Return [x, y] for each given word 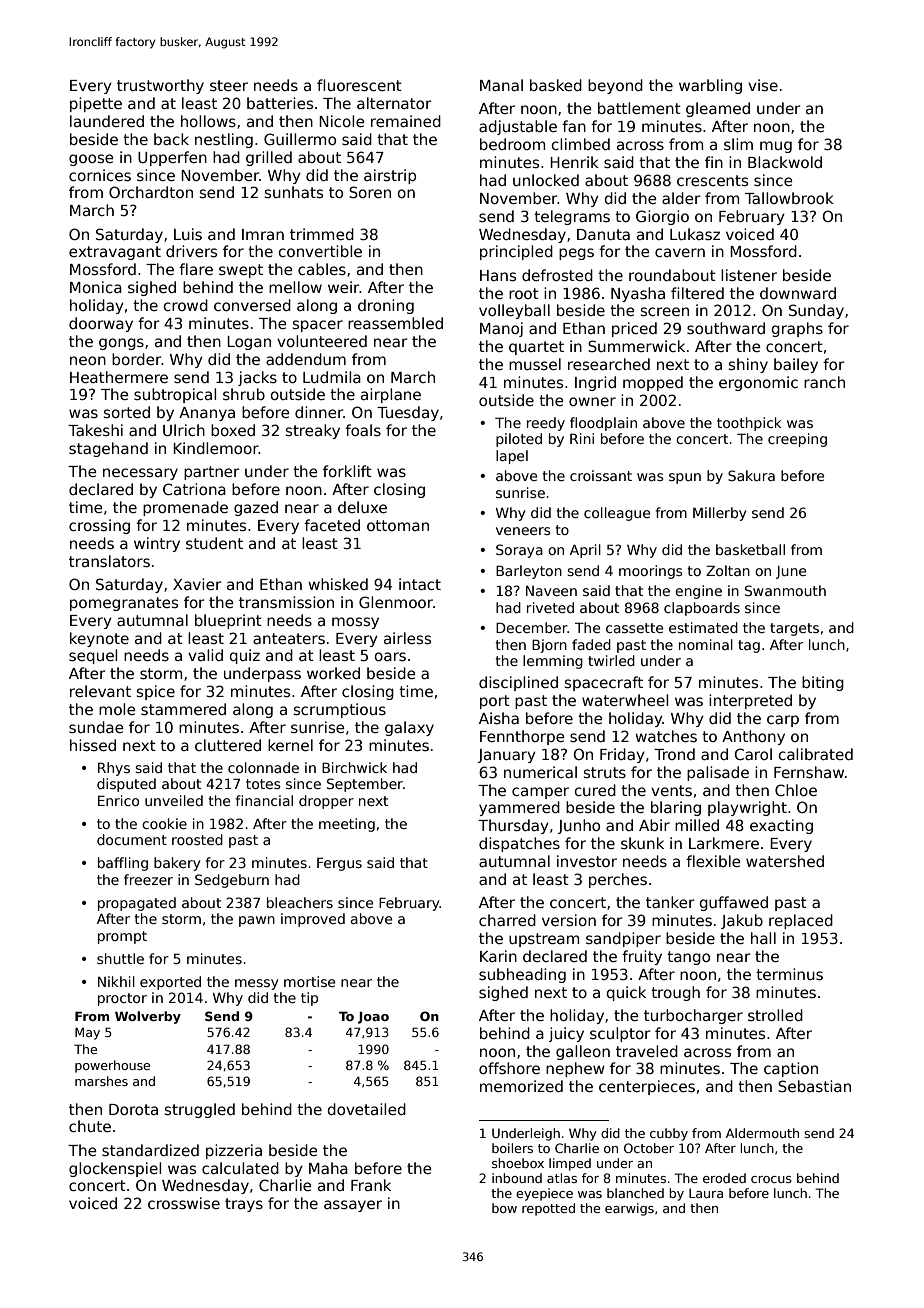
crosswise [184, 1203]
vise [763, 85]
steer [229, 85]
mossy [355, 623]
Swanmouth [785, 590]
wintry [157, 544]
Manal [501, 85]
